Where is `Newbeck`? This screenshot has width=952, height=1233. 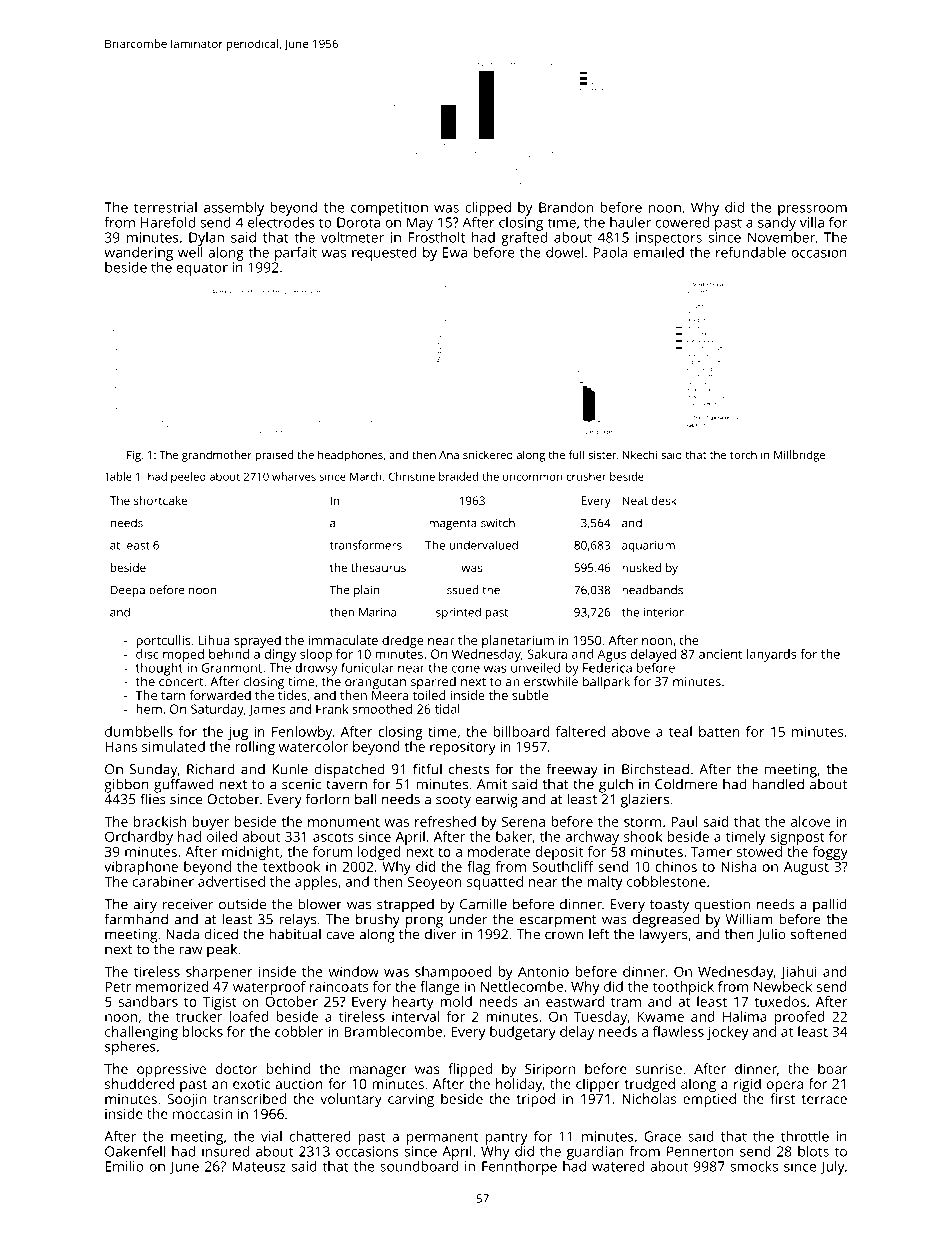 Newbeck is located at coordinates (783, 986).
